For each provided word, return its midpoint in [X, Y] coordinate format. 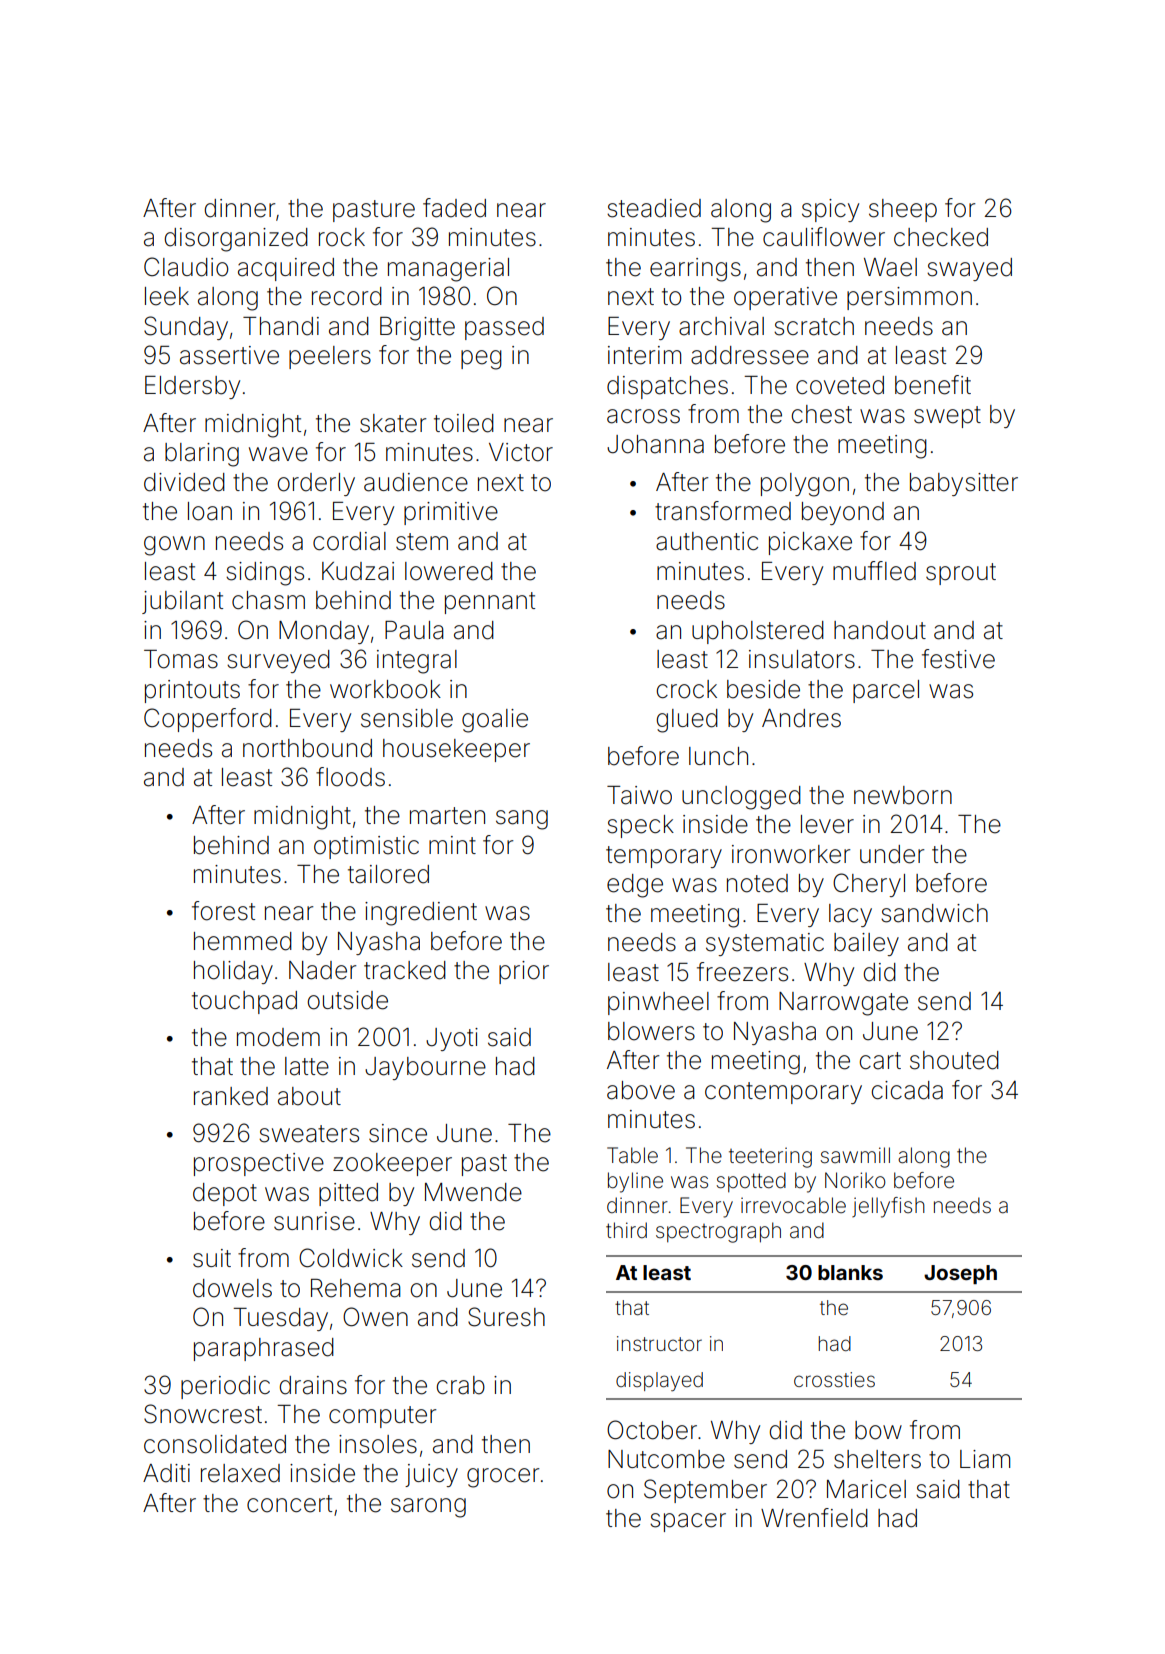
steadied [654, 208]
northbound [307, 748]
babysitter [964, 484]
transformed [723, 511]
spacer [688, 1522]
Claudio [186, 267]
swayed [969, 269]
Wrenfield [814, 1518]
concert [289, 1504]
